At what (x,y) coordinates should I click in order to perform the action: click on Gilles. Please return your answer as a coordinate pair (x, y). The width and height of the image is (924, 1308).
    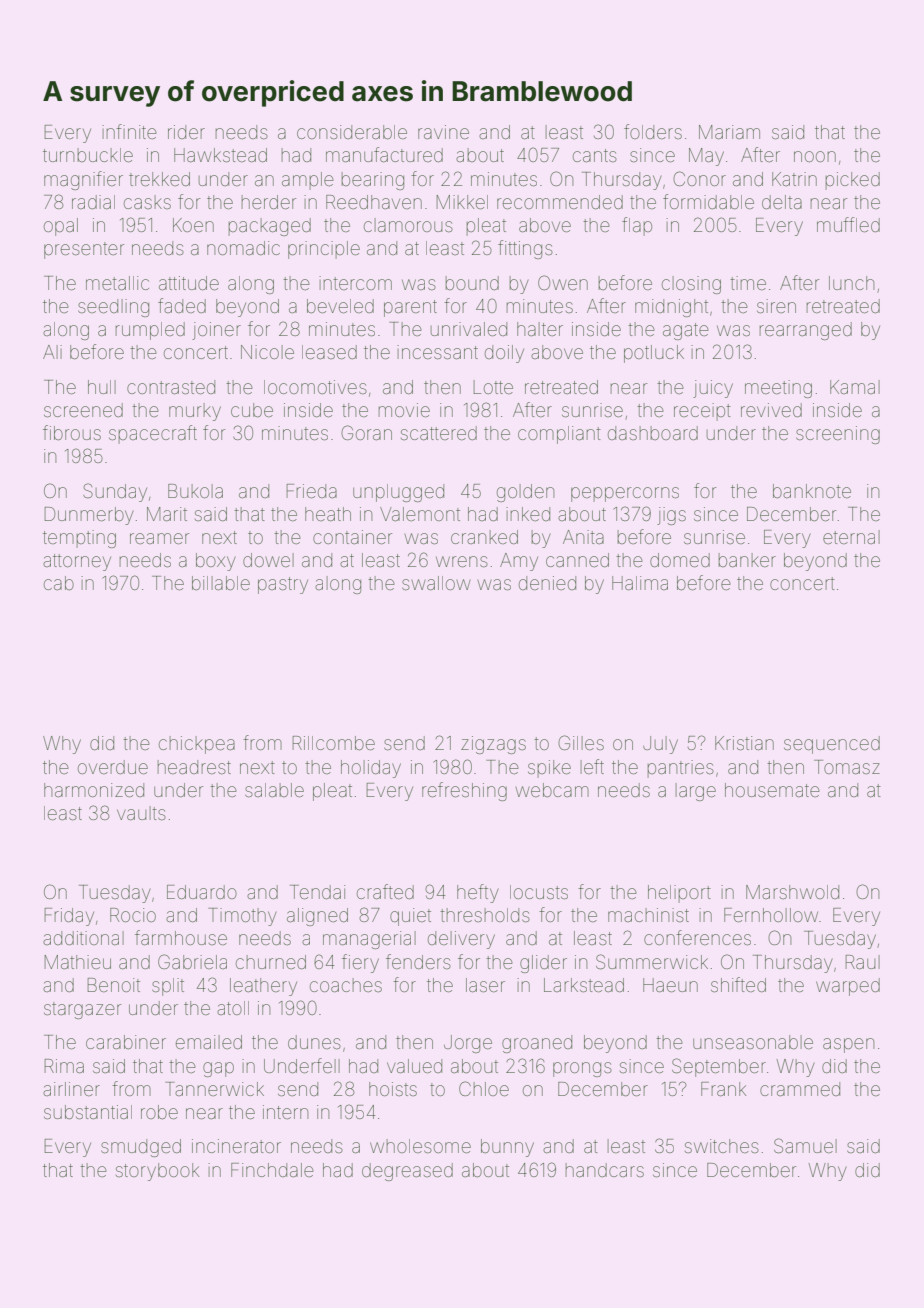
    Looking at the image, I should click on (581, 742).
